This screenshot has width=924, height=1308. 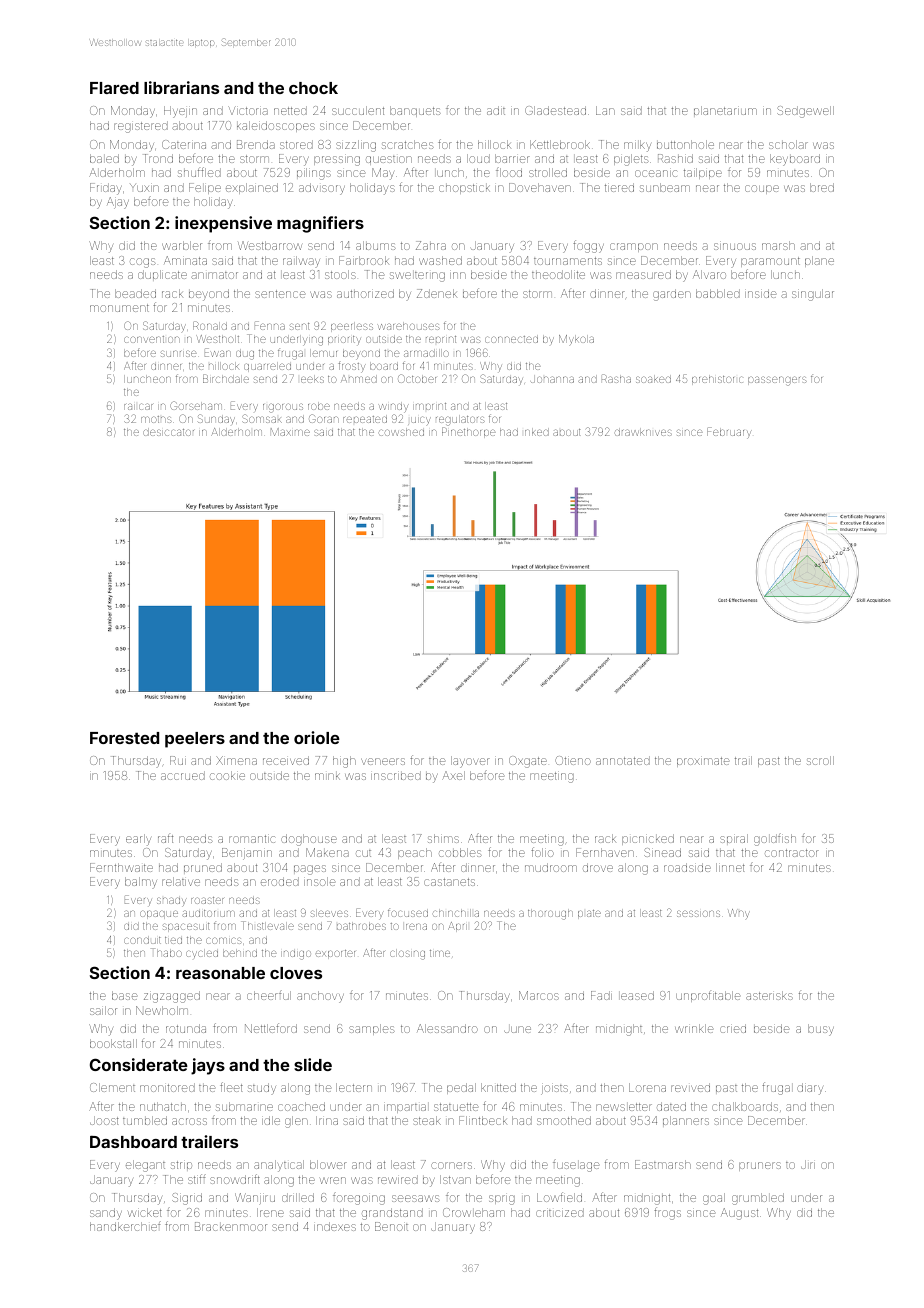 What do you see at coordinates (415, 111) in the screenshot?
I see `banquets` at bounding box center [415, 111].
